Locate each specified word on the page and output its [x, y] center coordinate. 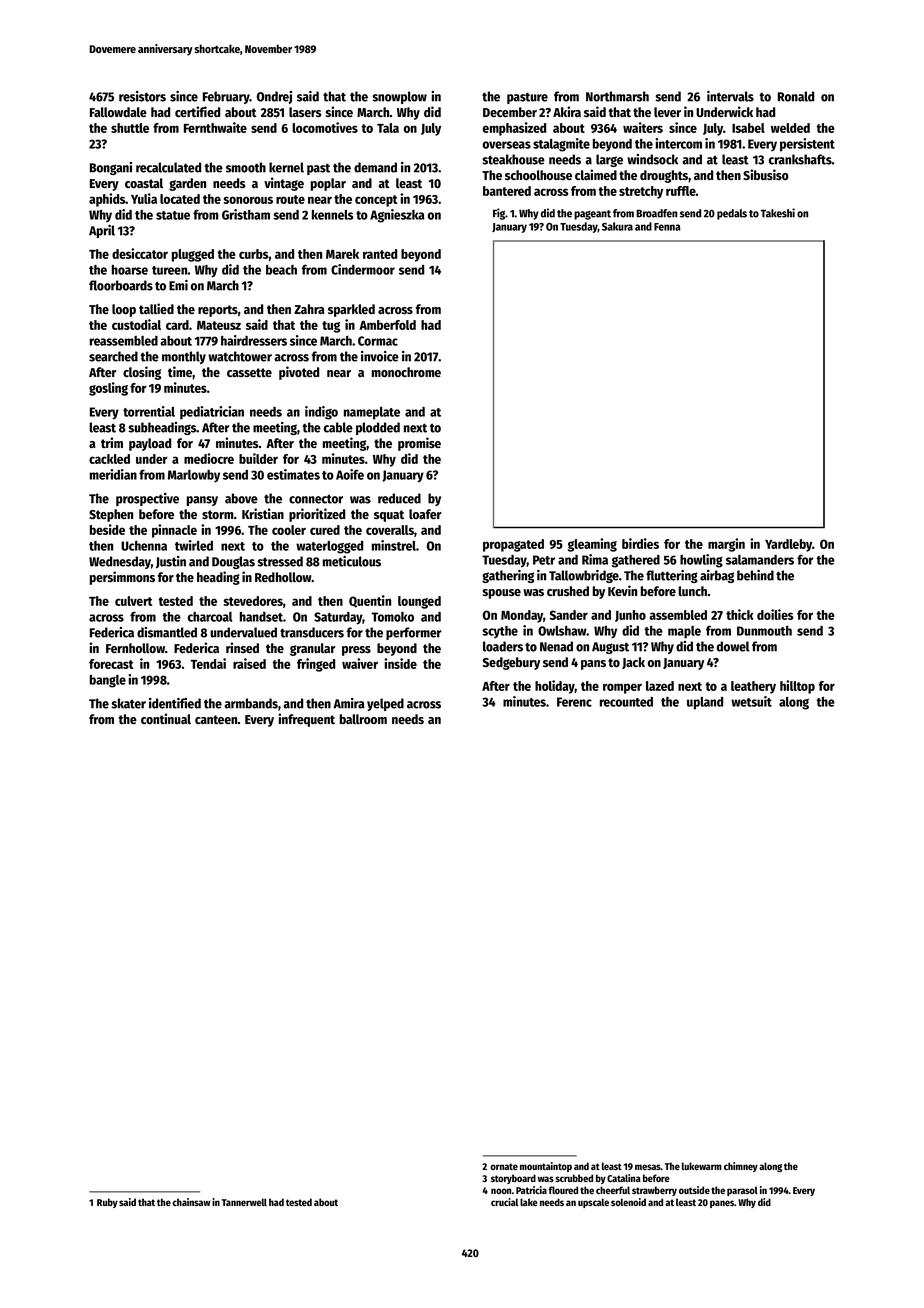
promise [419, 444]
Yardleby [788, 545]
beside [107, 529]
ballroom [363, 719]
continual [166, 718]
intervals [730, 96]
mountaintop [546, 1167]
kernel [286, 167]
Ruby [107, 1203]
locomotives [325, 127]
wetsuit [751, 701]
